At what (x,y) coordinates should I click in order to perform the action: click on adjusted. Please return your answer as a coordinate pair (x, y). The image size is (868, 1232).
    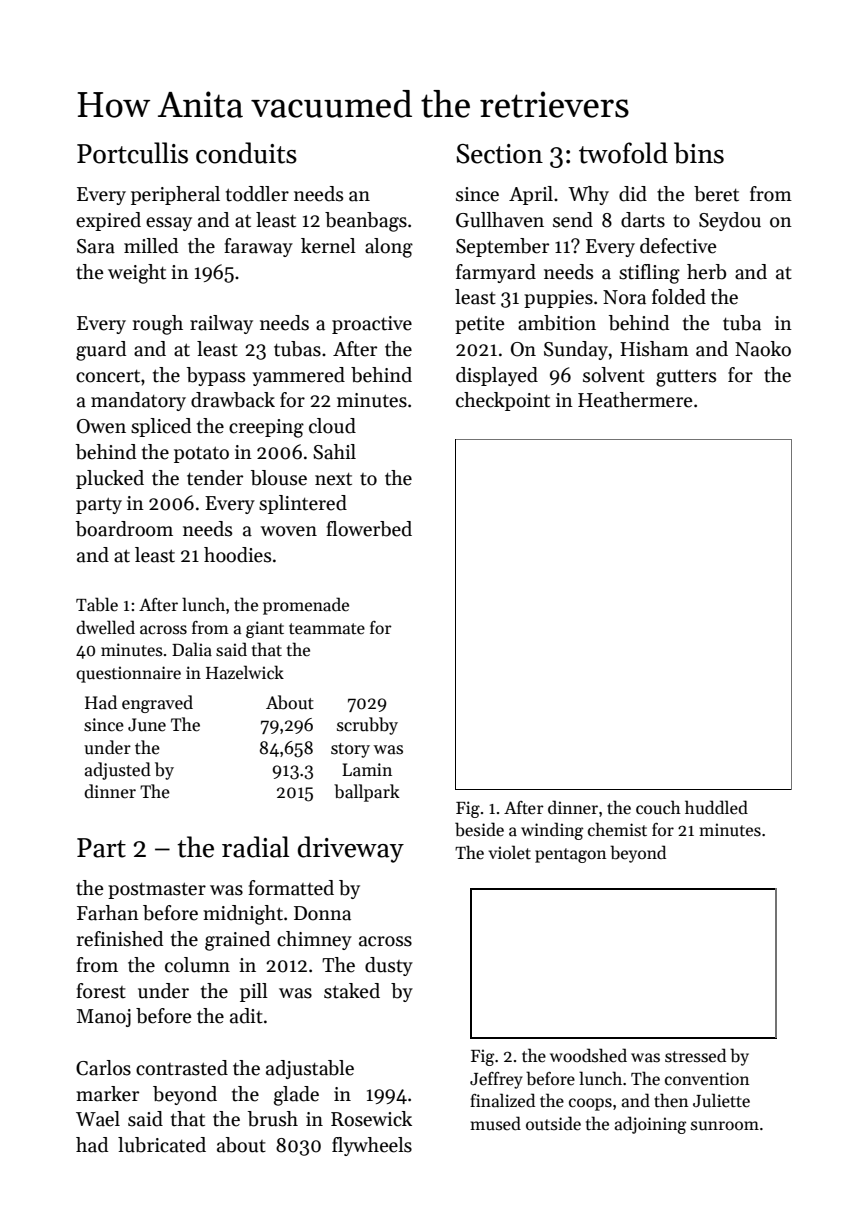
    Looking at the image, I should click on (118, 771).
